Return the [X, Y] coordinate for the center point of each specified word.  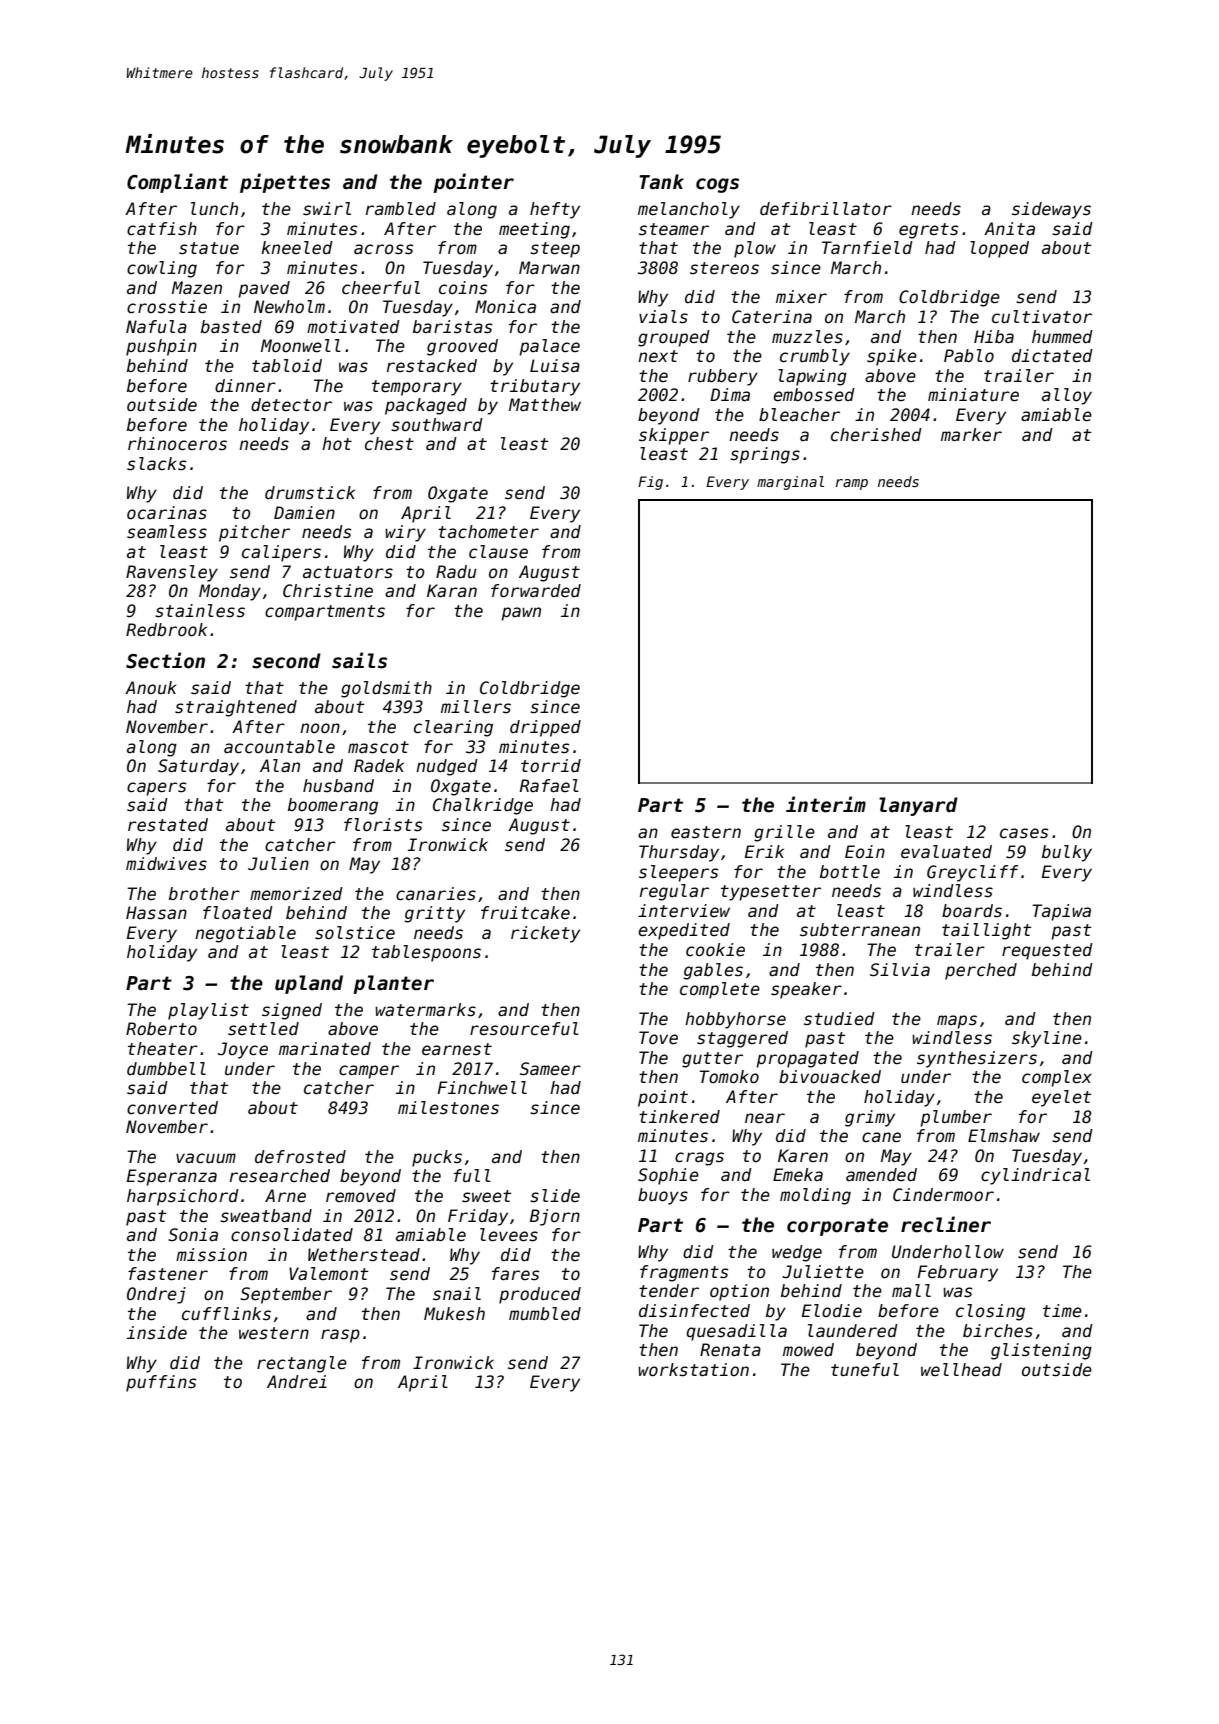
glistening [1041, 1351]
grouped [674, 338]
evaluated [946, 852]
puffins [161, 1383]
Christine [328, 591]
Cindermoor [943, 1195]
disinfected [694, 1311]
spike [892, 357]
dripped [545, 728]
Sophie [668, 1176]
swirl [327, 209]
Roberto [161, 1029]
